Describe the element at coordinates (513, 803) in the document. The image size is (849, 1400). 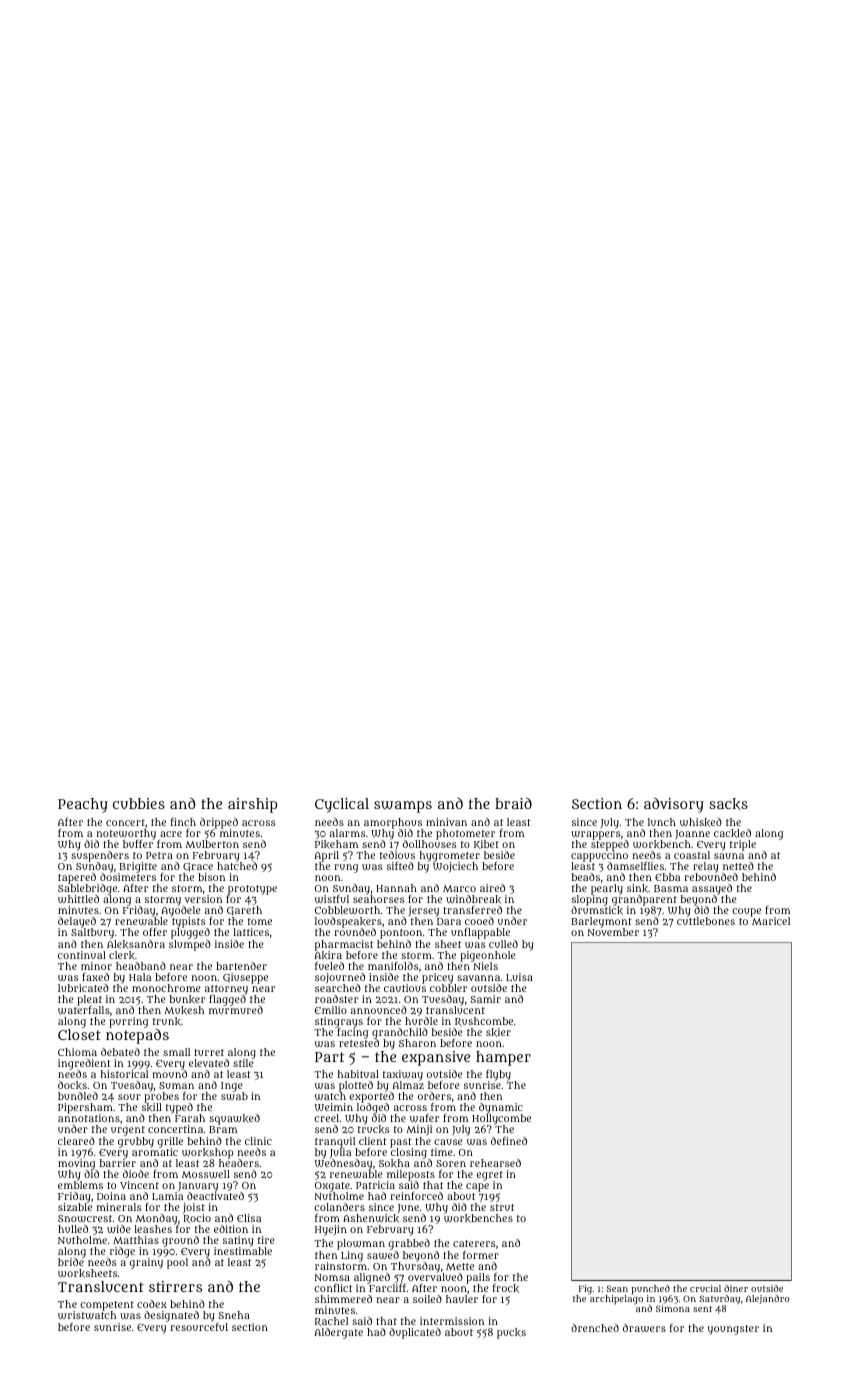
I see `braid` at that location.
